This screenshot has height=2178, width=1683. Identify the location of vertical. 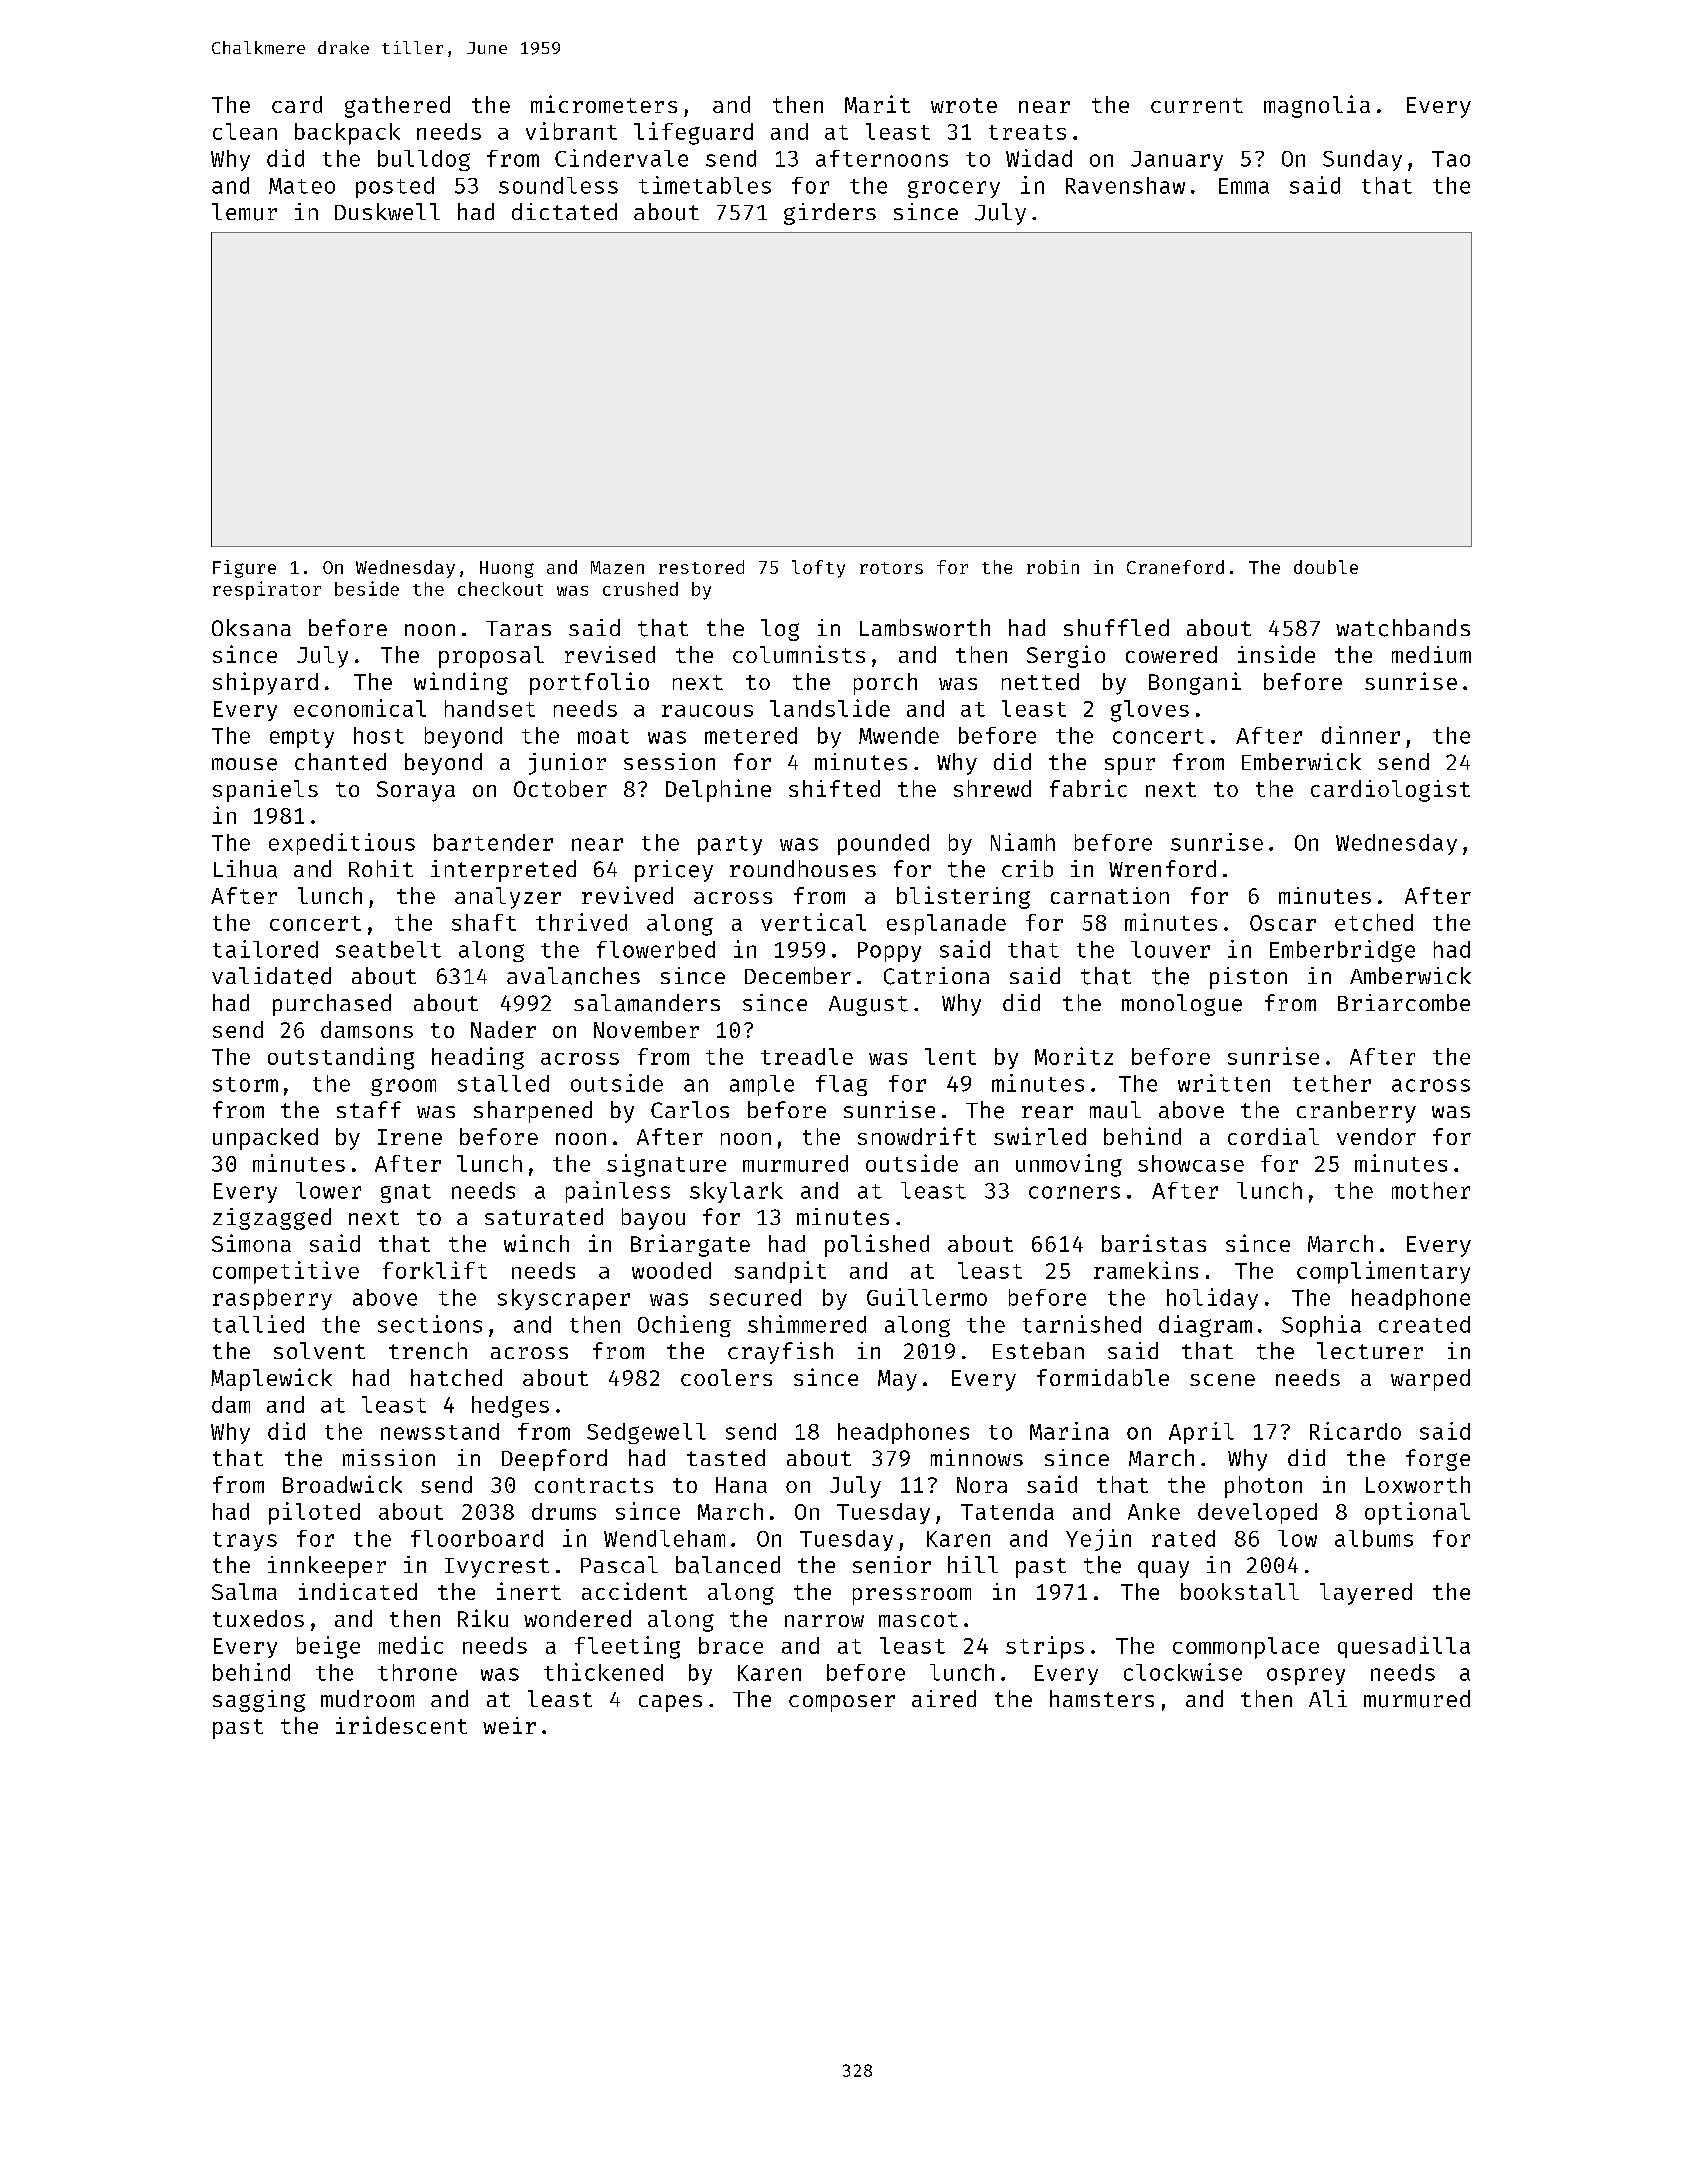
(813, 922).
